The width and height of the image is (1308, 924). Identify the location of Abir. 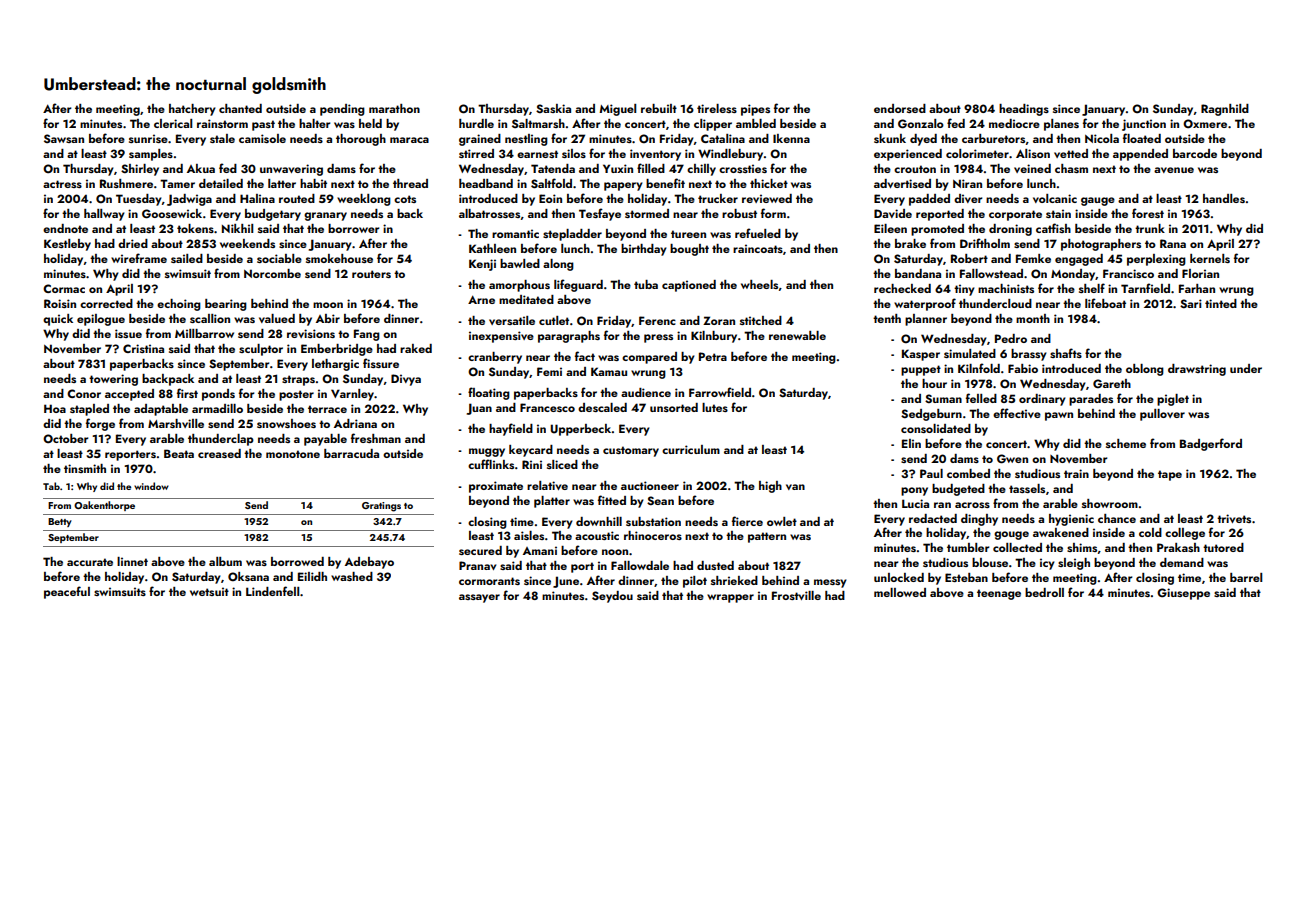
(328, 318).
